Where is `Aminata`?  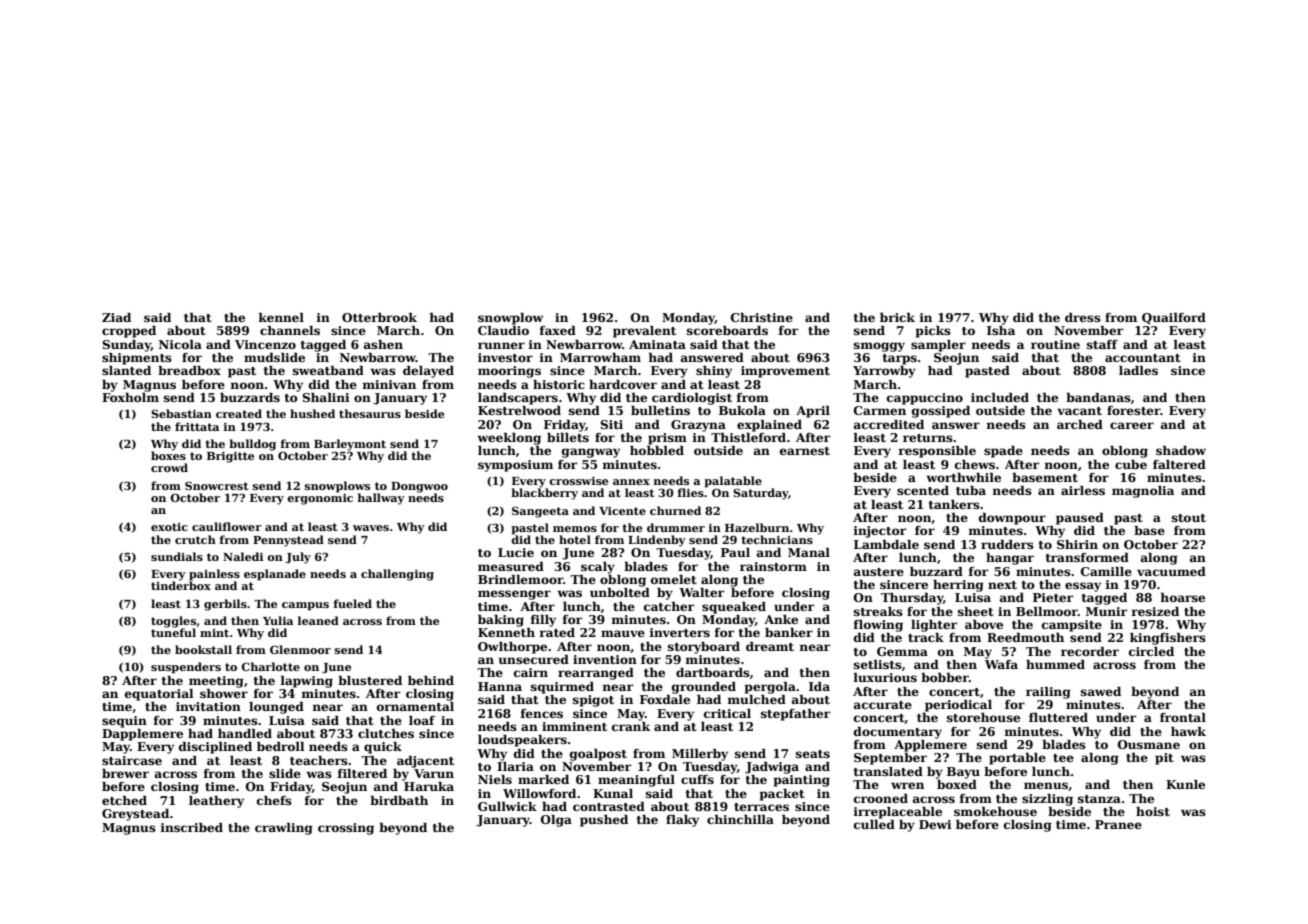 Aminata is located at coordinates (657, 344).
